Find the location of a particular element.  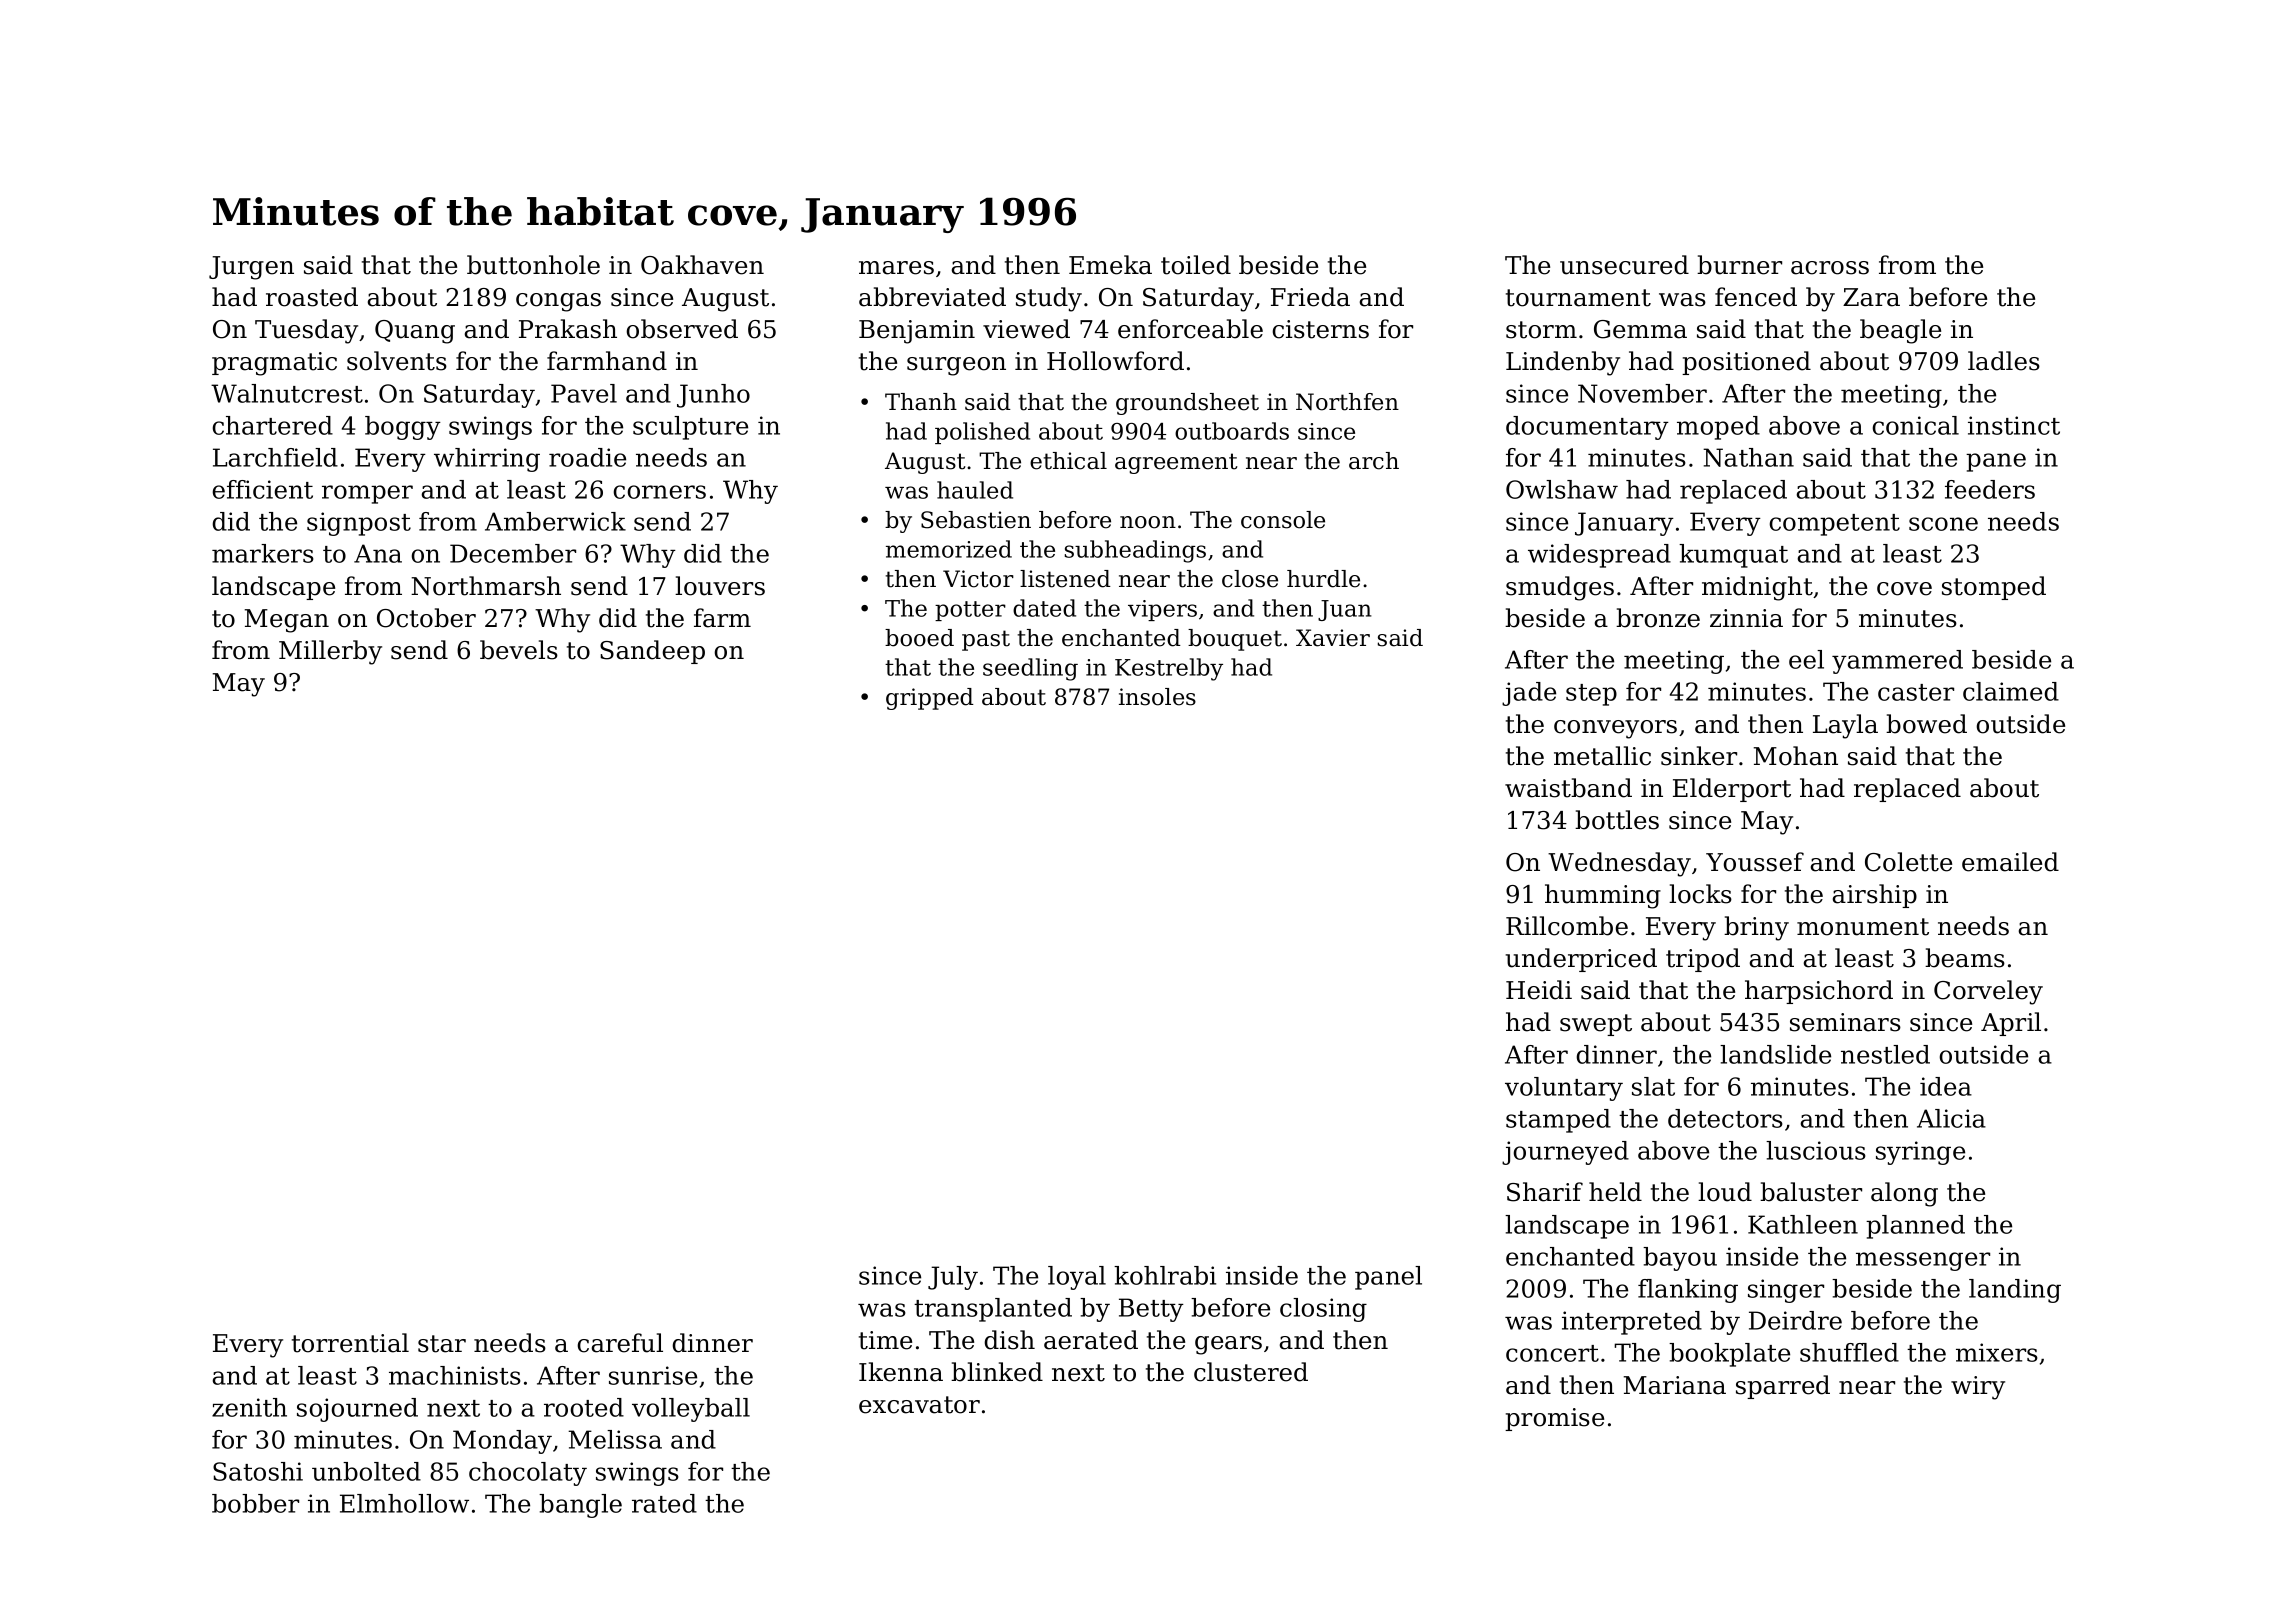

chartered is located at coordinates (272, 425).
